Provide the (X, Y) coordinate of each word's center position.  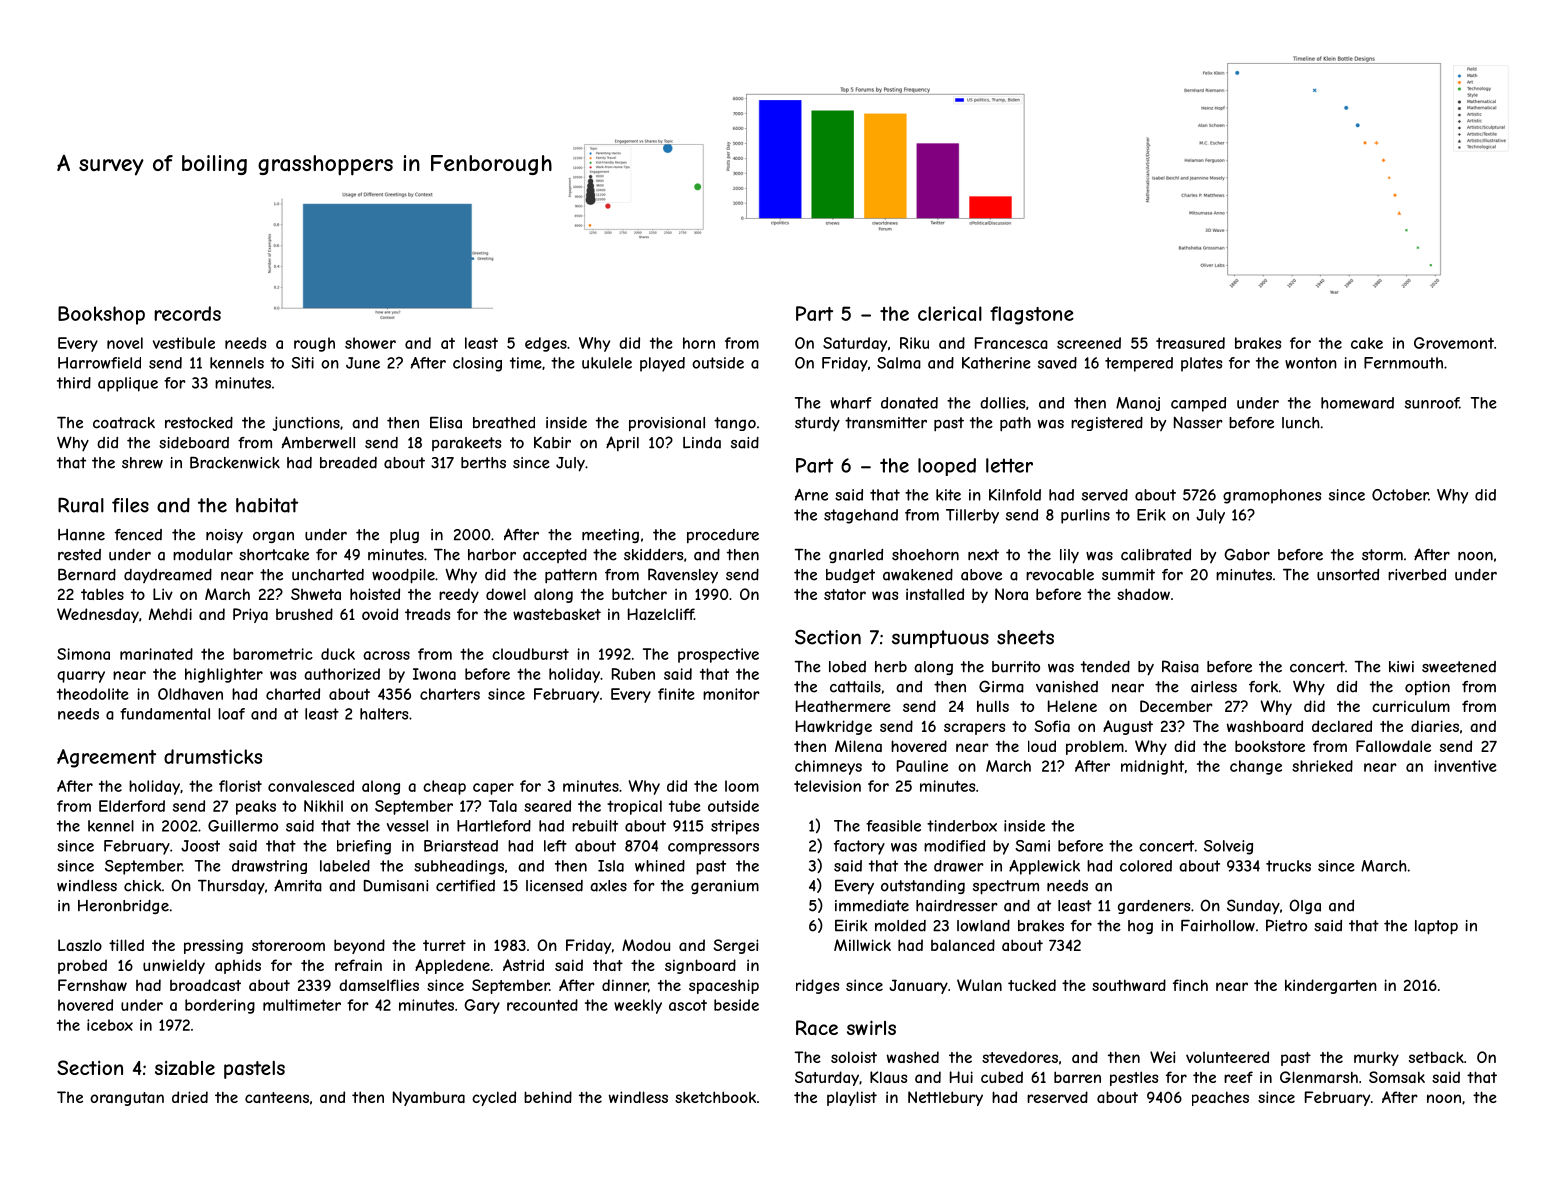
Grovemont (1454, 343)
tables (102, 594)
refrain (358, 965)
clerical (950, 313)
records (187, 313)
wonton (1311, 363)
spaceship (724, 986)
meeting (610, 536)
